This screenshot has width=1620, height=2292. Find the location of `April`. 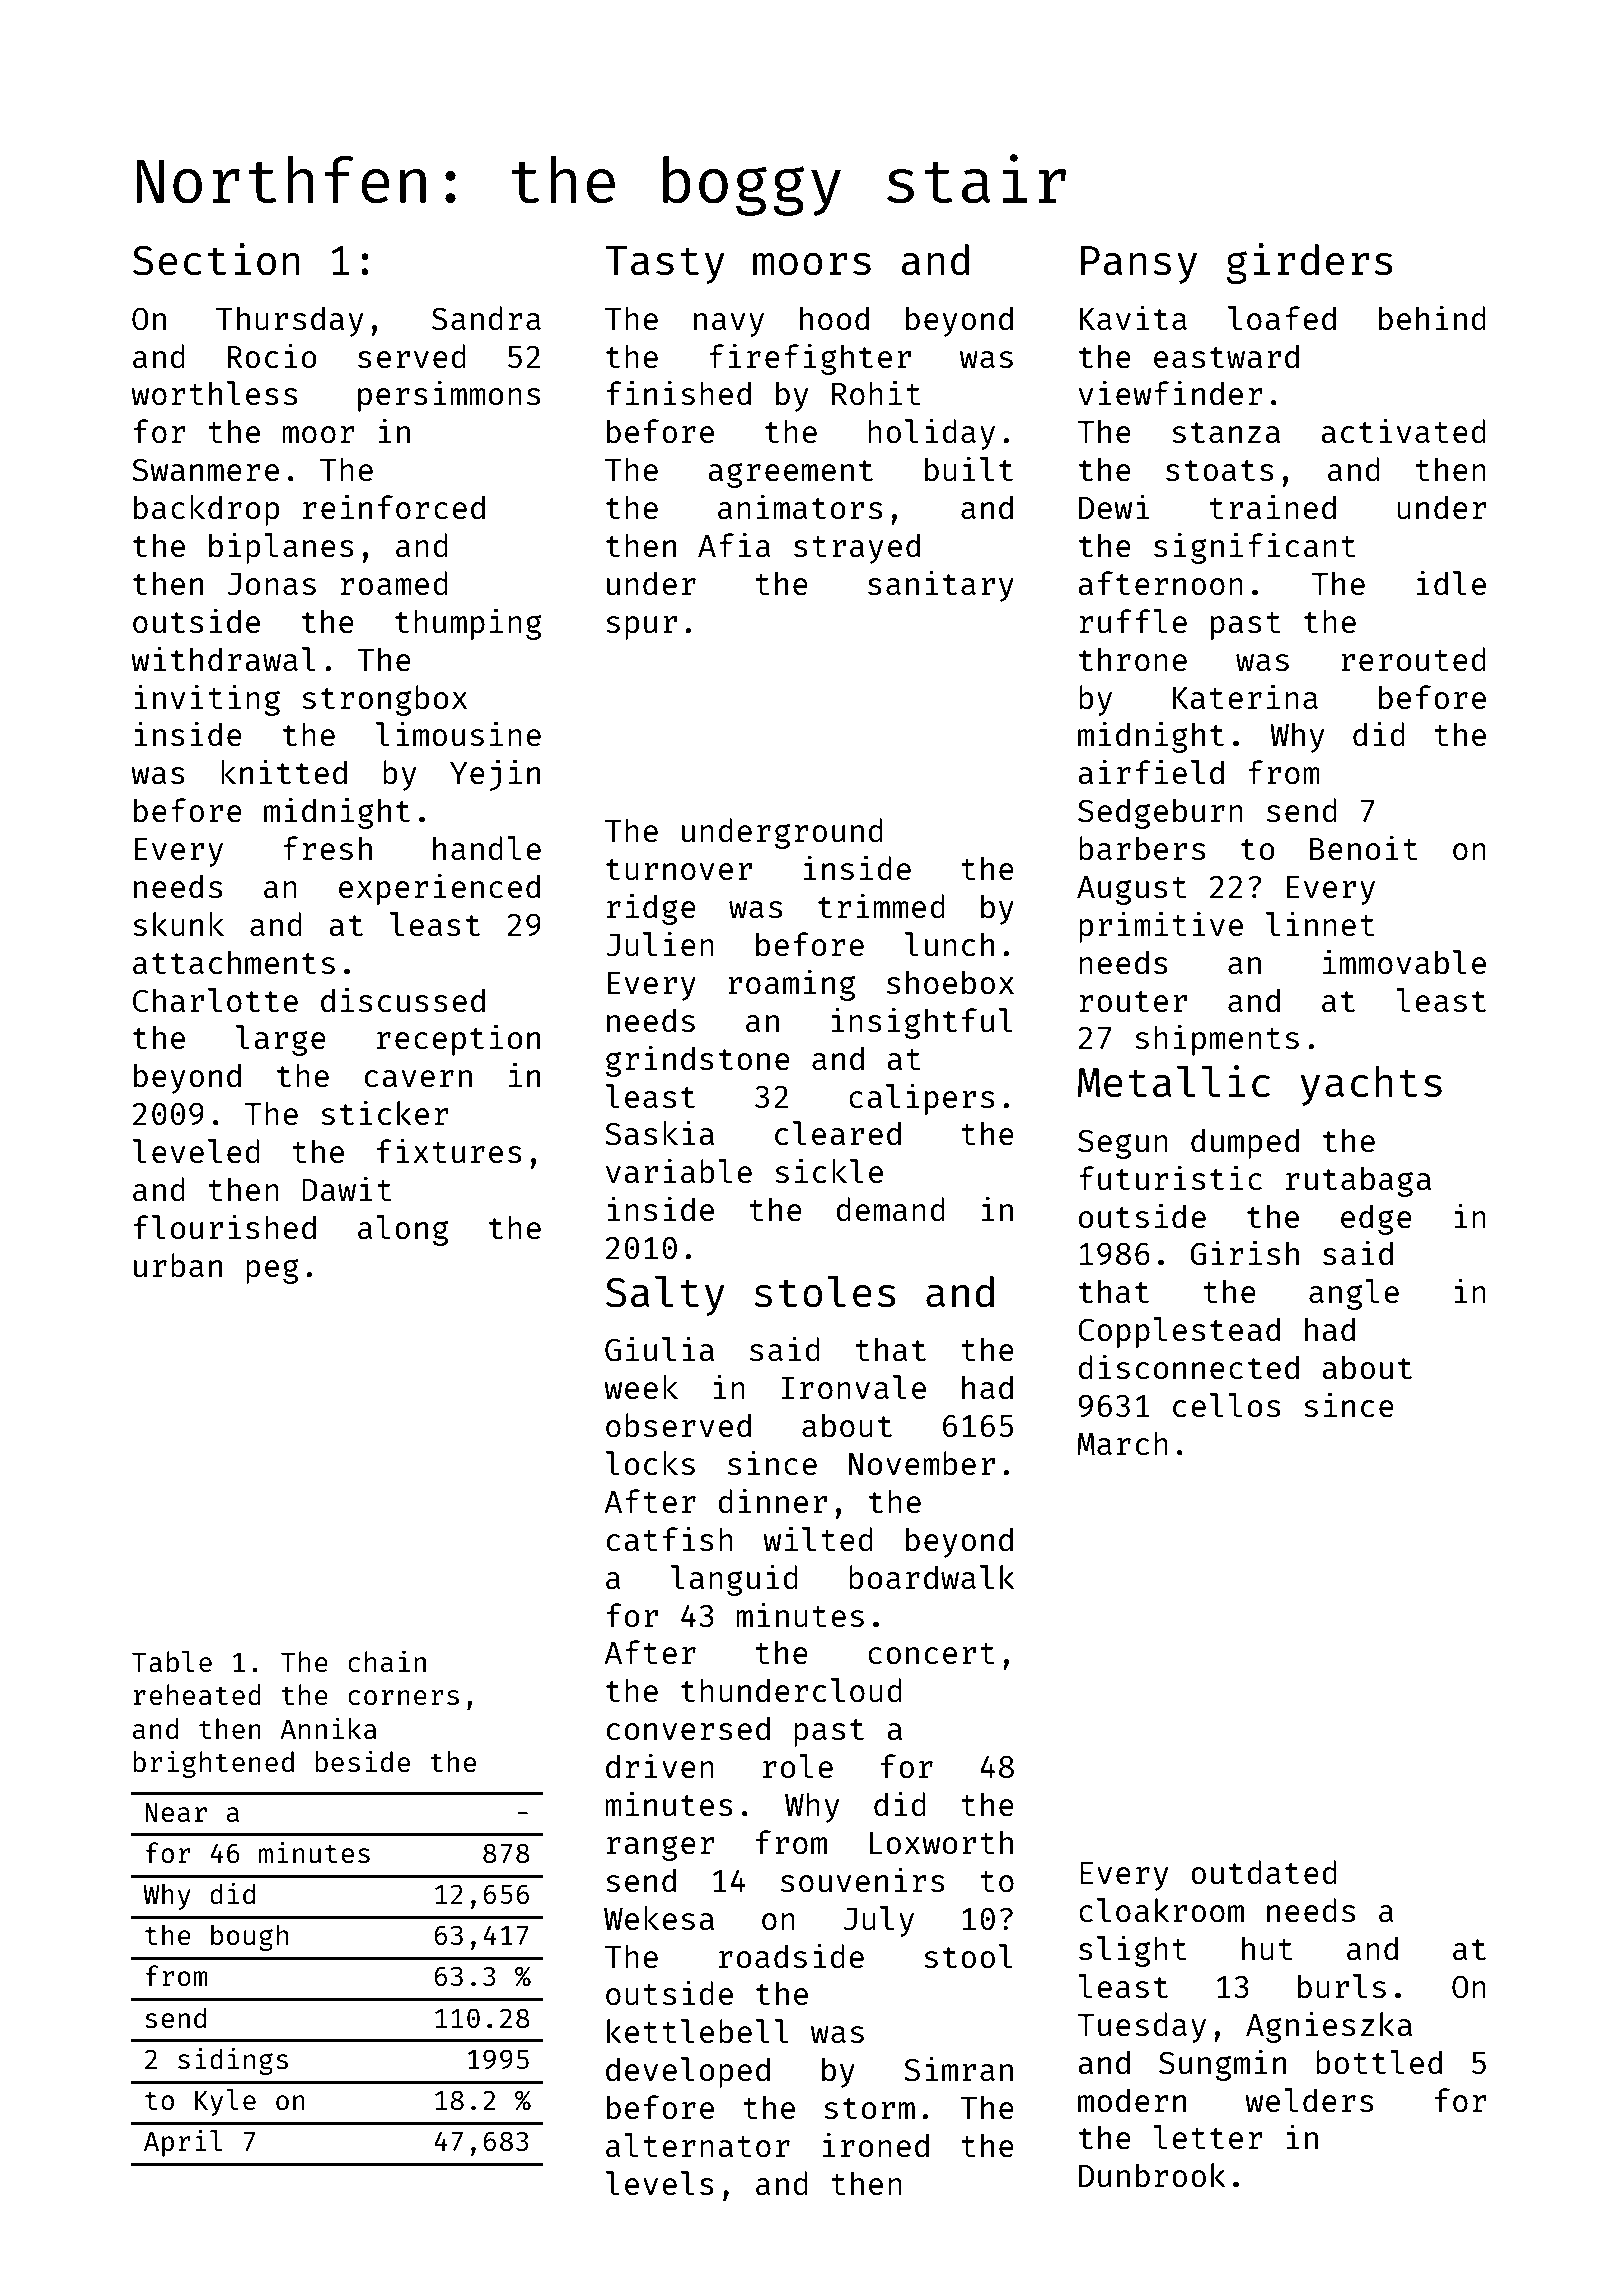

April is located at coordinates (183, 2143).
